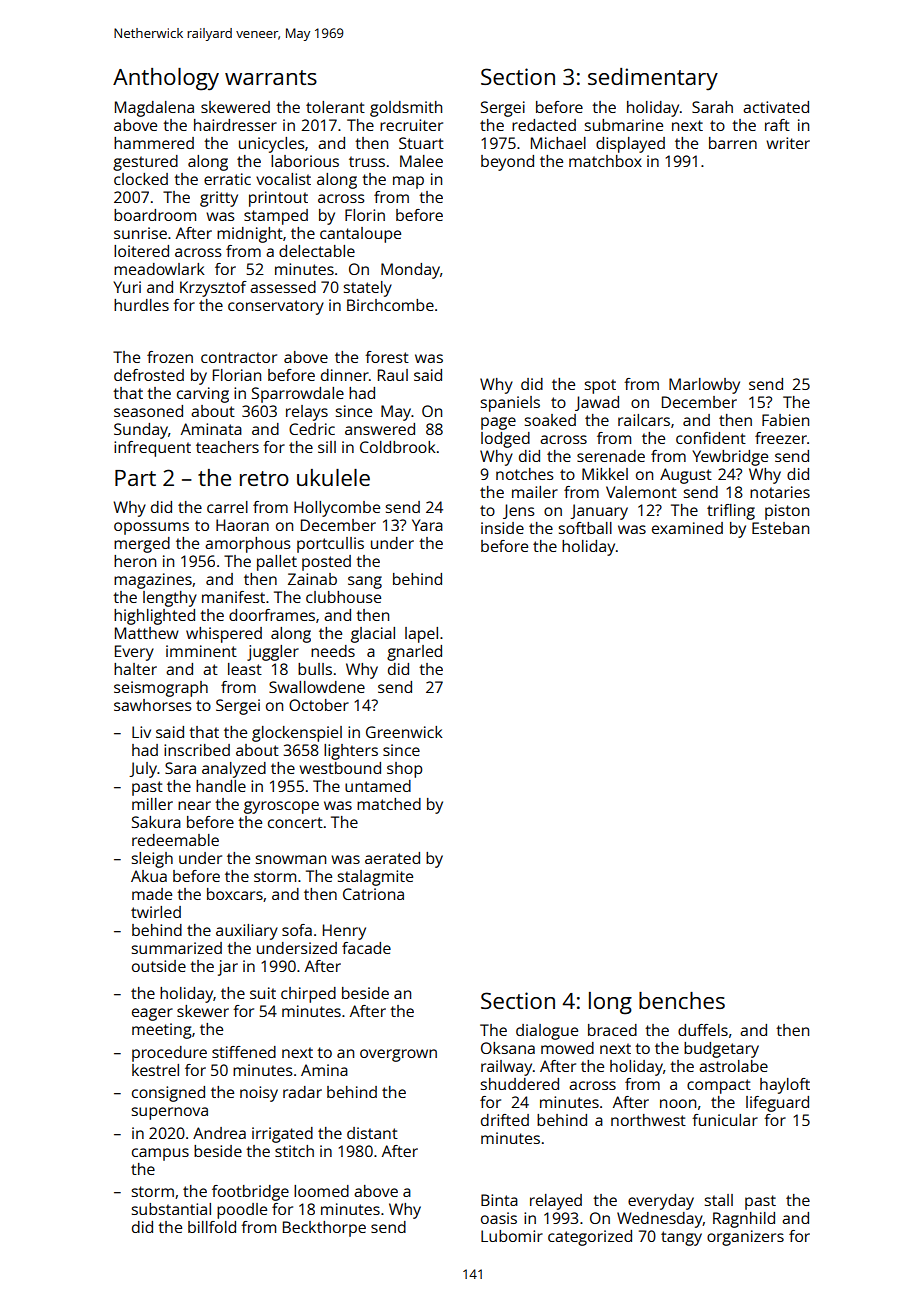 The height and width of the screenshot is (1308, 924). What do you see at coordinates (406, 109) in the screenshot?
I see `goldsmith` at bounding box center [406, 109].
